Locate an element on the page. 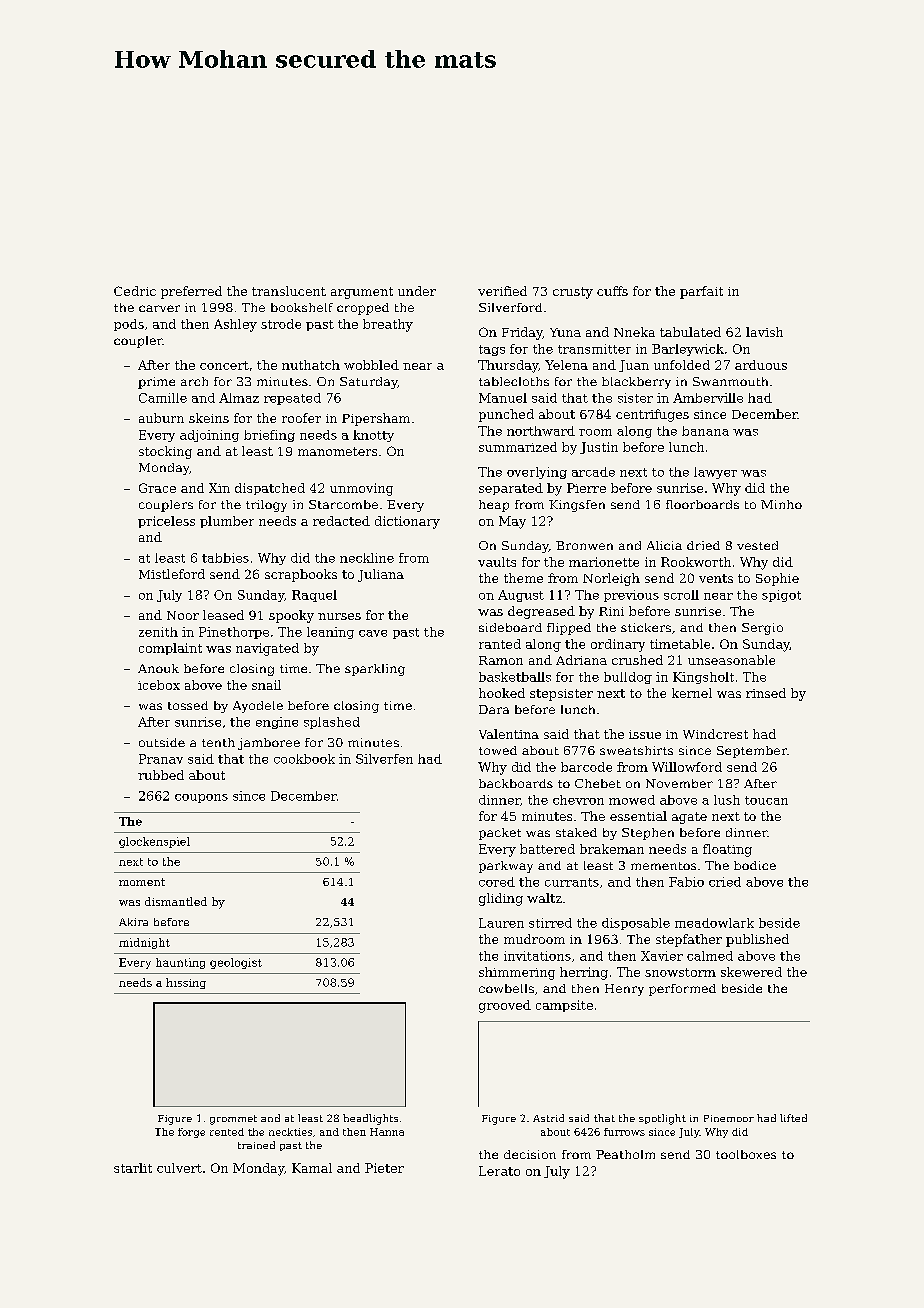 The height and width of the document is (1308, 924). concert is located at coordinates (224, 365).
